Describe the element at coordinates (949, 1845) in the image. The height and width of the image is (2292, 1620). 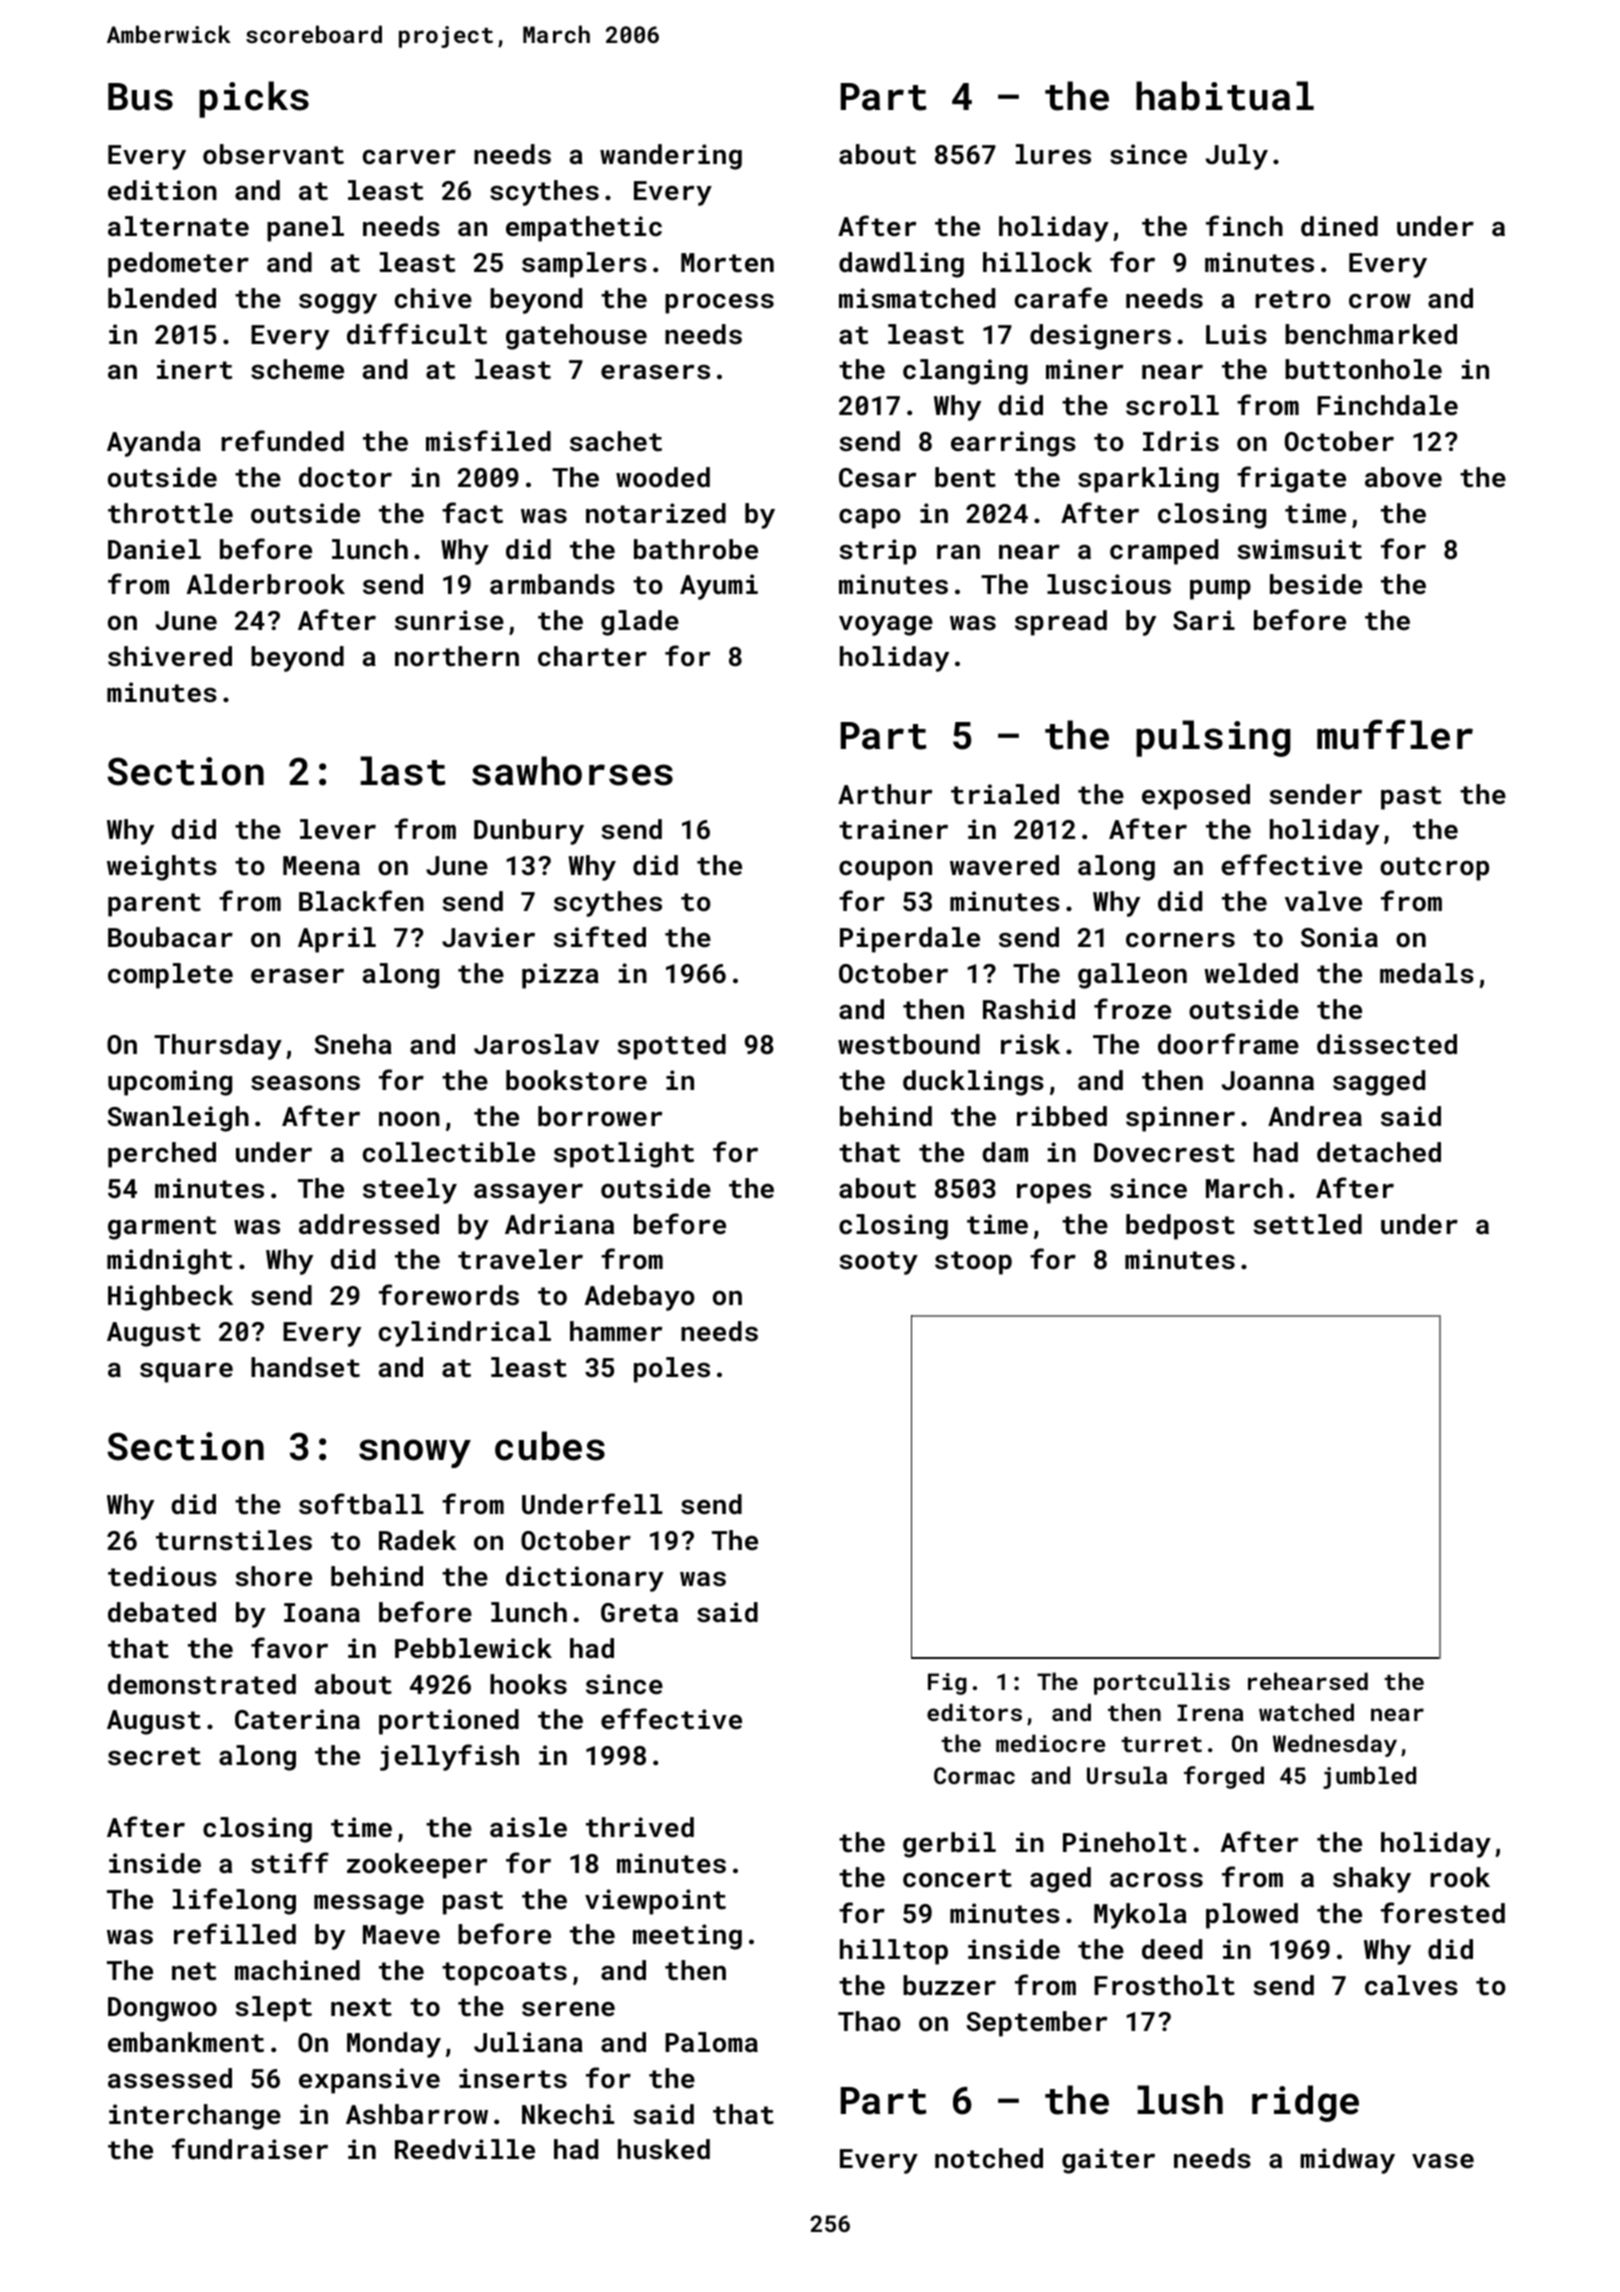
I see `gerbil` at that location.
